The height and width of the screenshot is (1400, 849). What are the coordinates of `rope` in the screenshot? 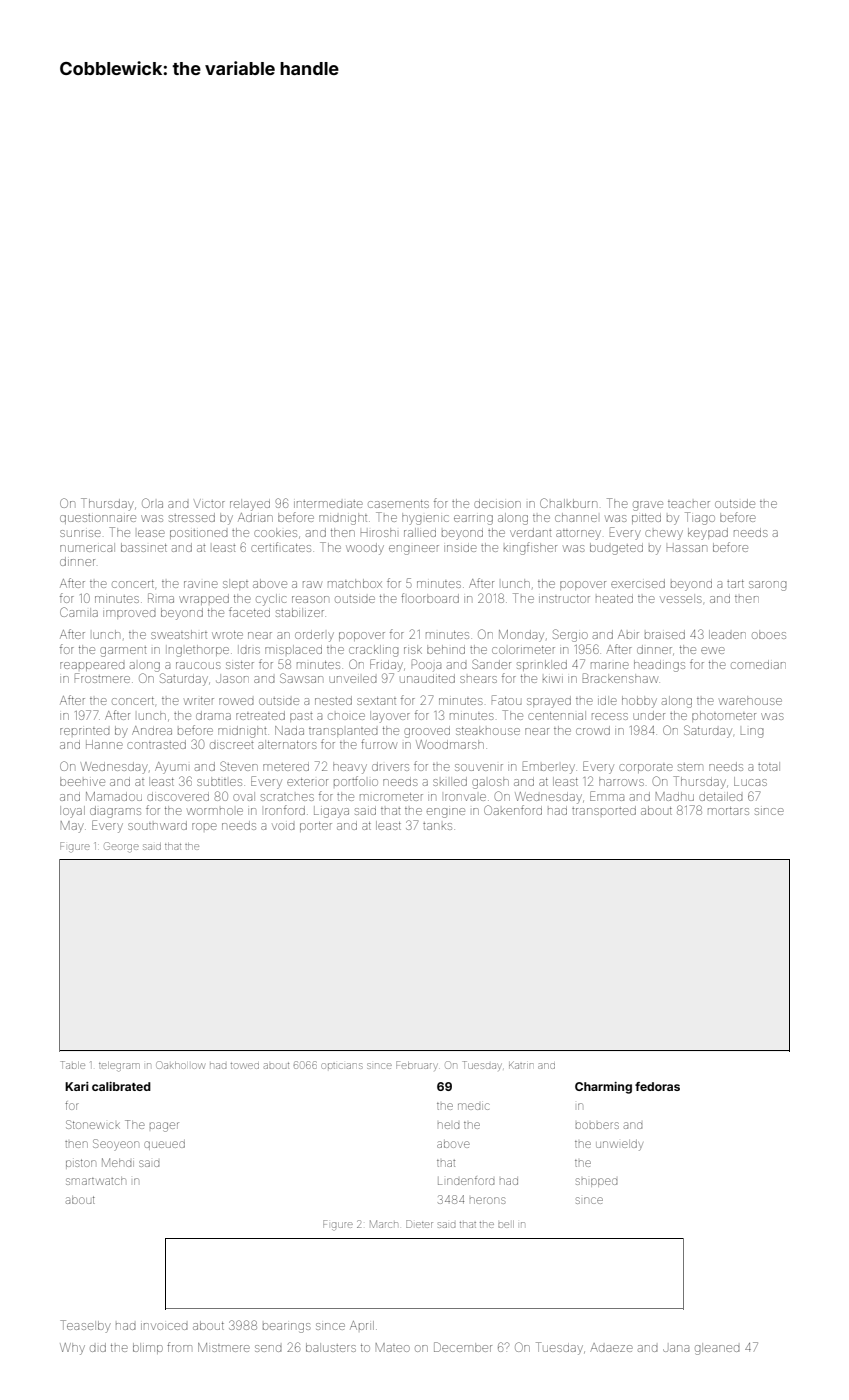 It's located at (204, 826).
